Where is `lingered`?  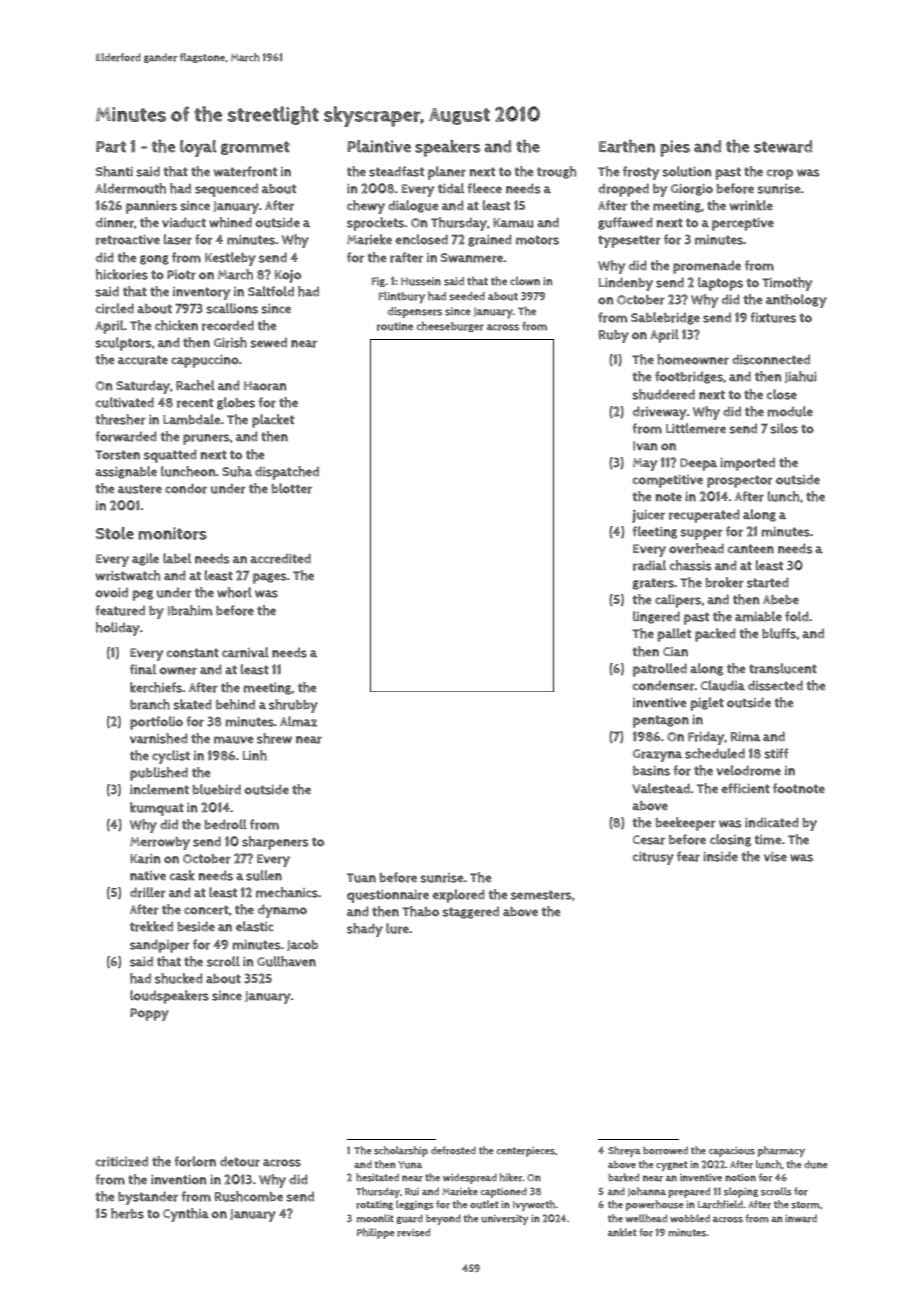 lingered is located at coordinates (656, 617).
